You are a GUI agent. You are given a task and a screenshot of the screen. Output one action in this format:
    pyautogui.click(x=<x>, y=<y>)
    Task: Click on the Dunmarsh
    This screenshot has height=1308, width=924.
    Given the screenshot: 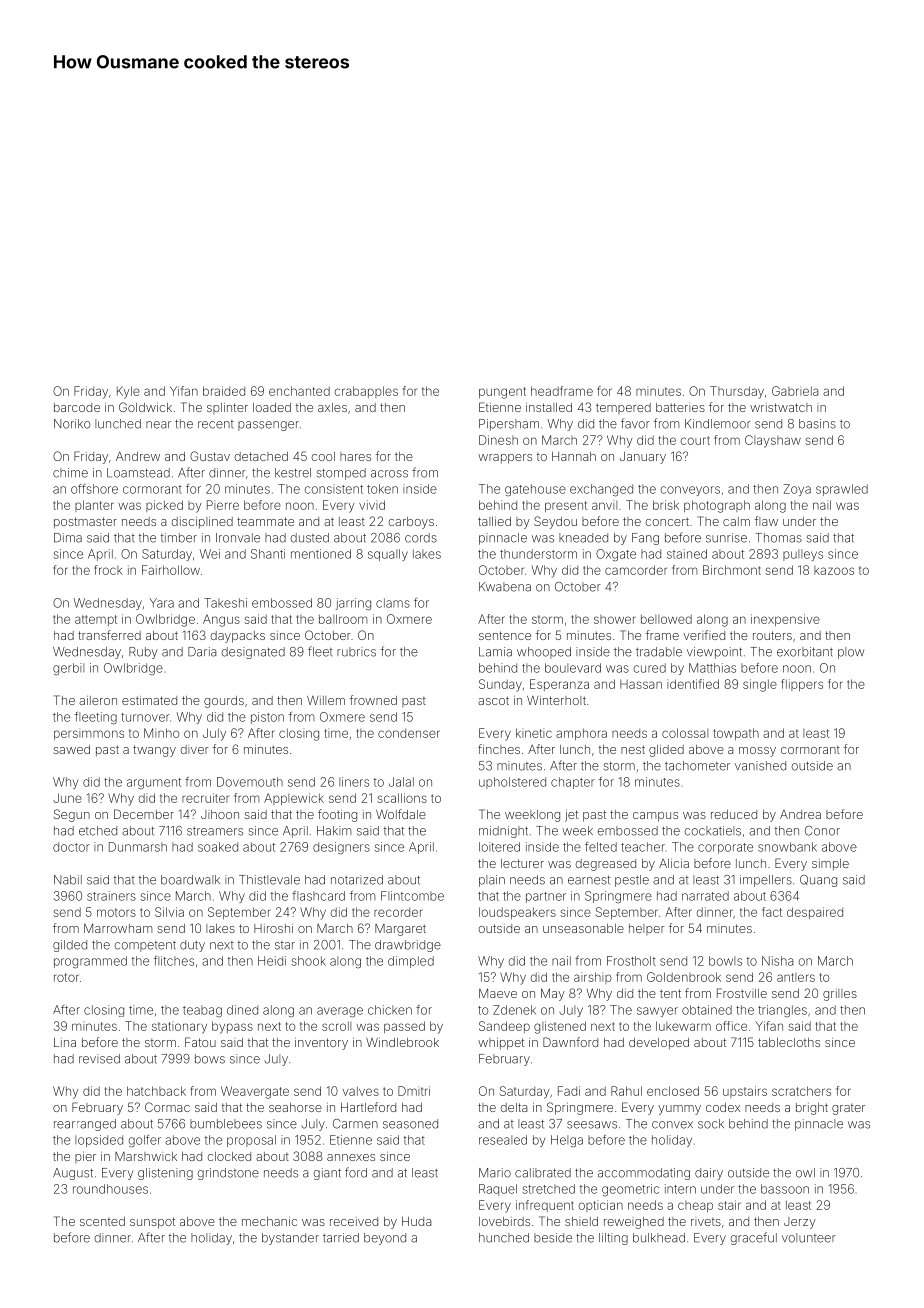 What is the action you would take?
    pyautogui.click(x=138, y=847)
